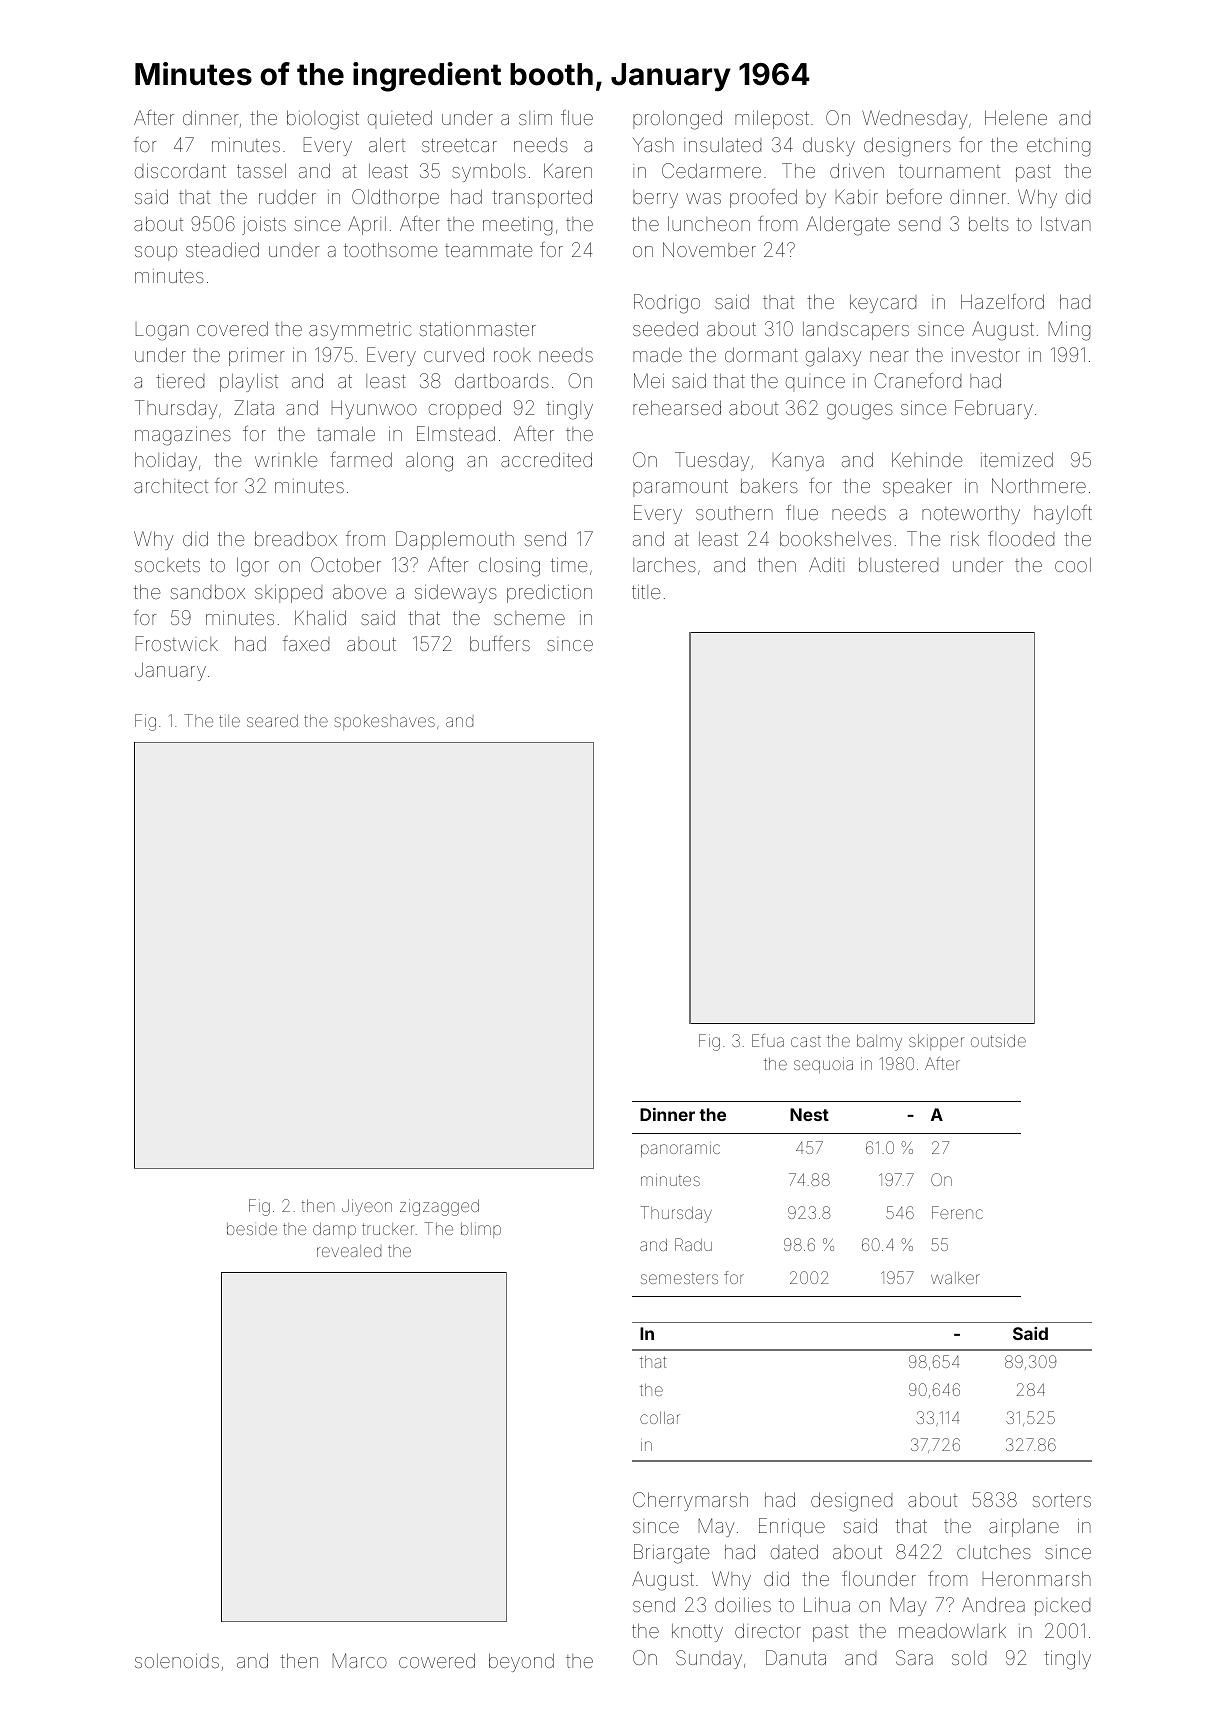  Describe the element at coordinates (177, 1660) in the page. I see `solenoids` at that location.
